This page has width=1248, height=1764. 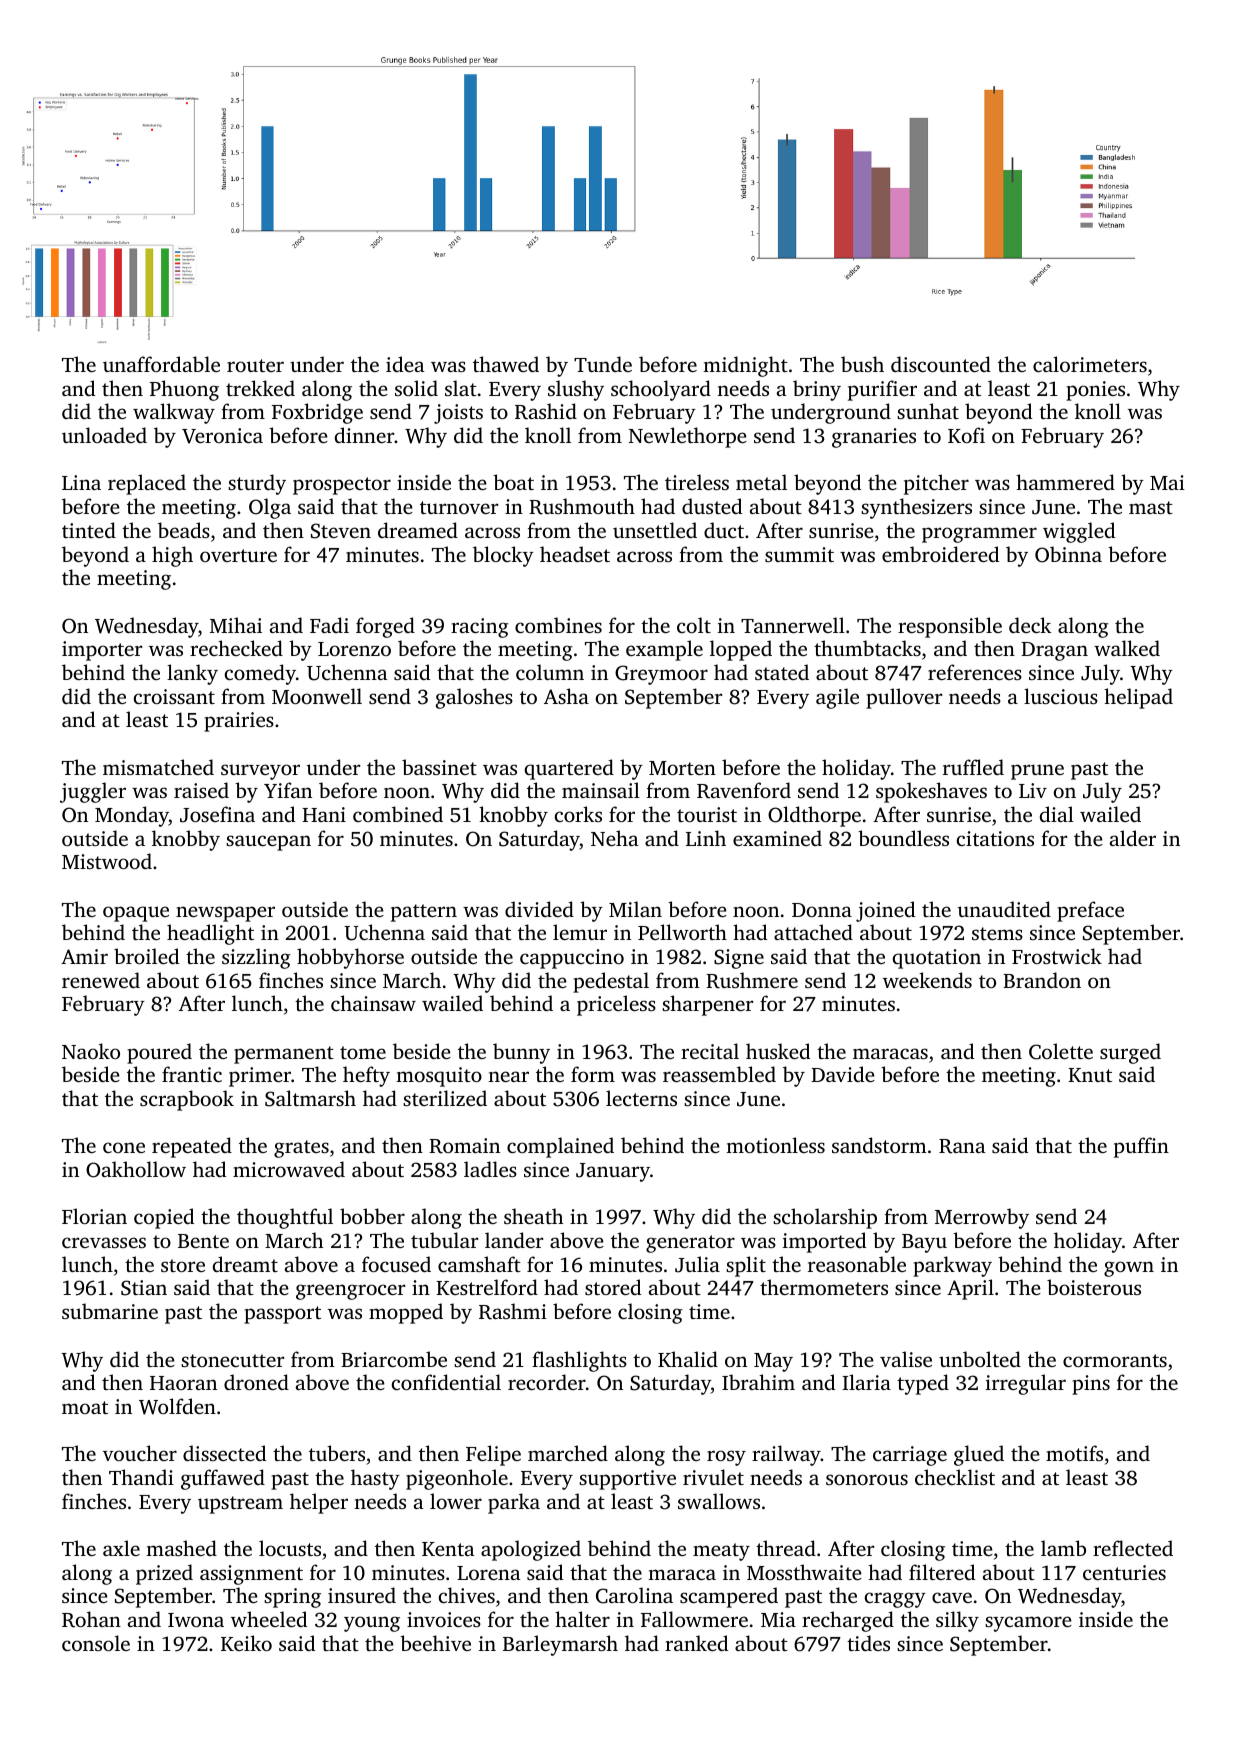 I want to click on weekends, so click(x=927, y=980).
